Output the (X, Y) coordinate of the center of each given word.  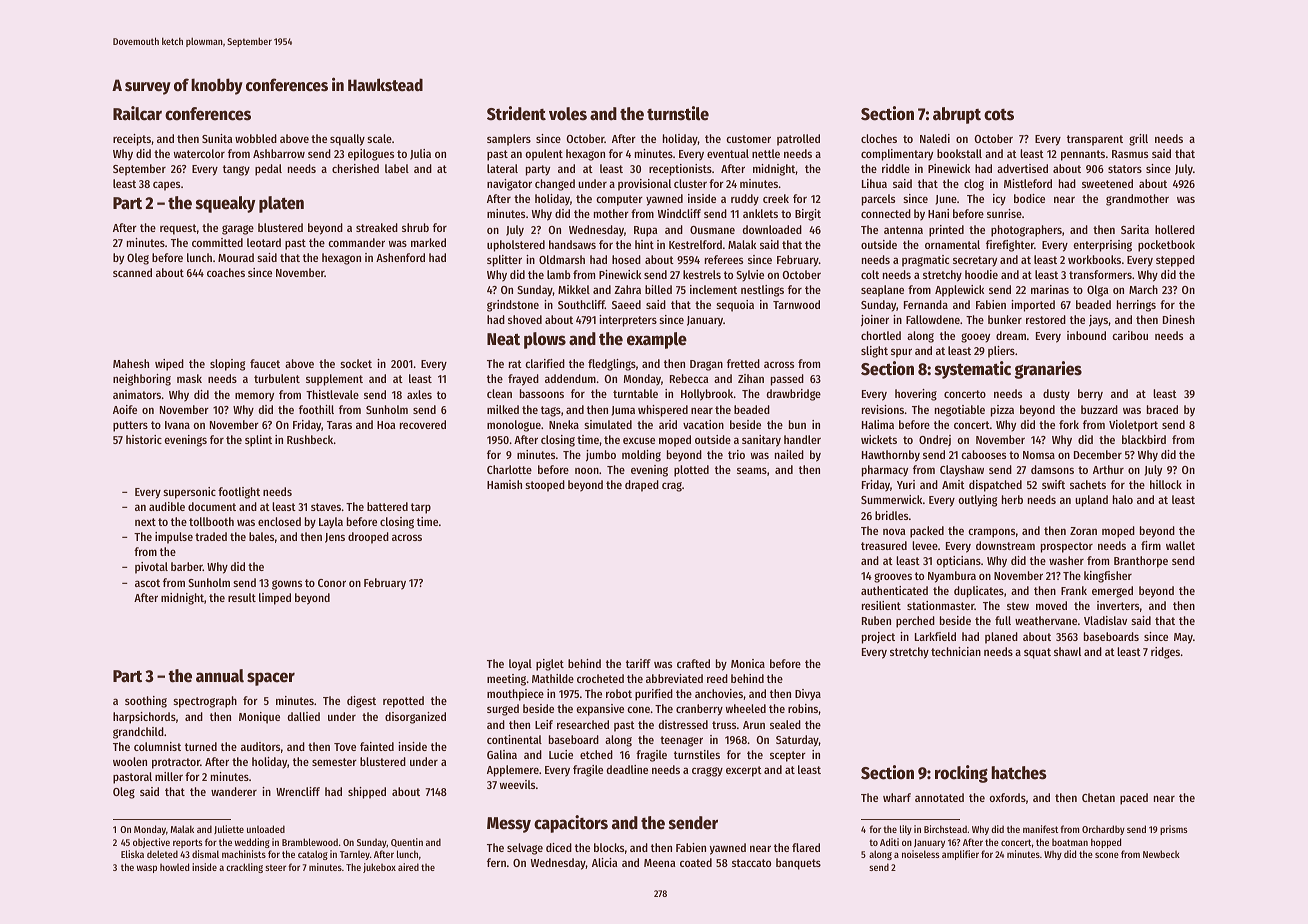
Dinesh (1179, 319)
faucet (265, 363)
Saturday (797, 741)
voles (568, 114)
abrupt (957, 115)
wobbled (256, 138)
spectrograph (205, 702)
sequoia (735, 306)
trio (736, 454)
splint (258, 441)
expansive (600, 710)
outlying (977, 501)
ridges (1165, 653)
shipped (367, 793)
